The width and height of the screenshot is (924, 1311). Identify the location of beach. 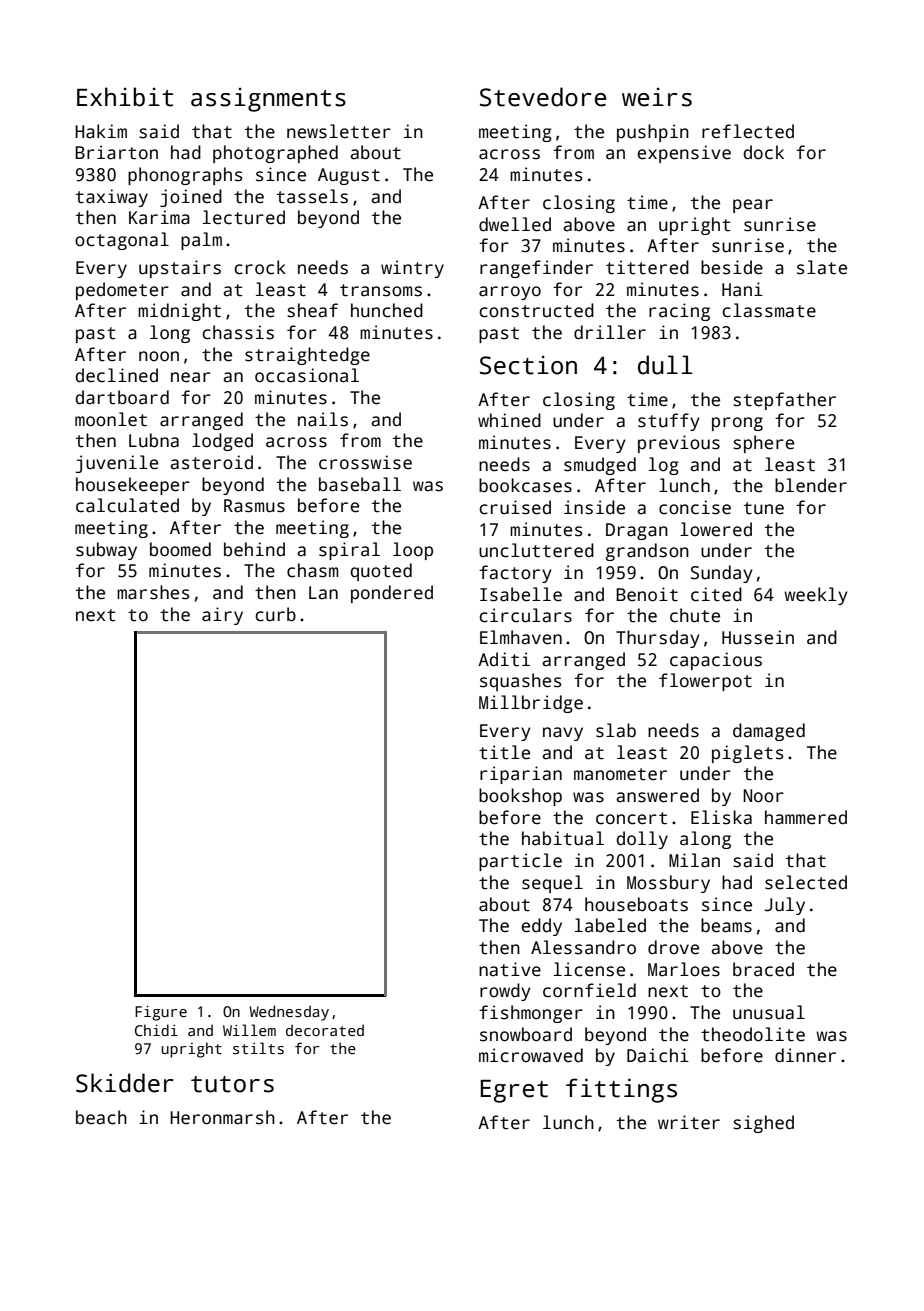
(101, 1117).
